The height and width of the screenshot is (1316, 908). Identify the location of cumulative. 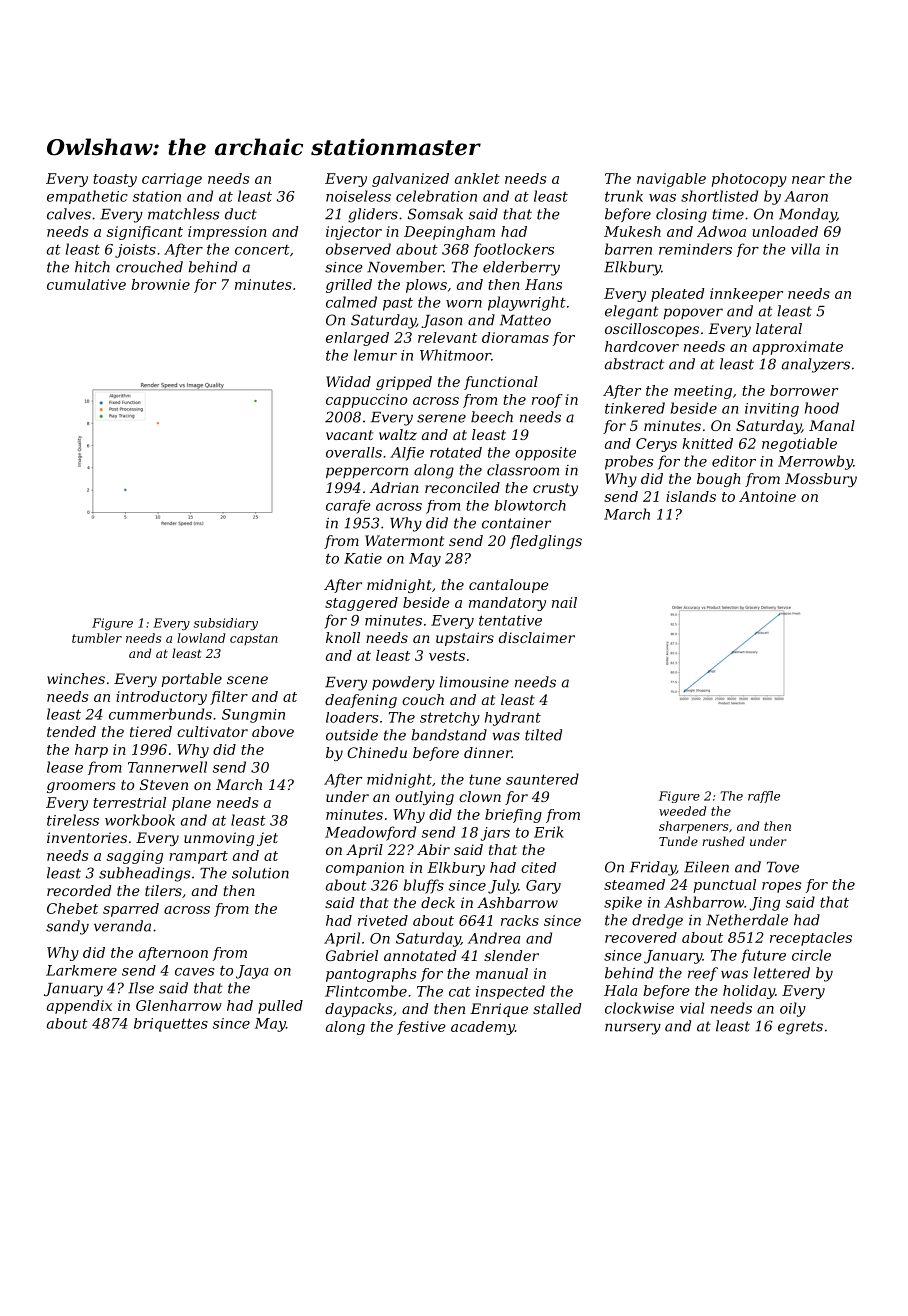
(86, 284).
